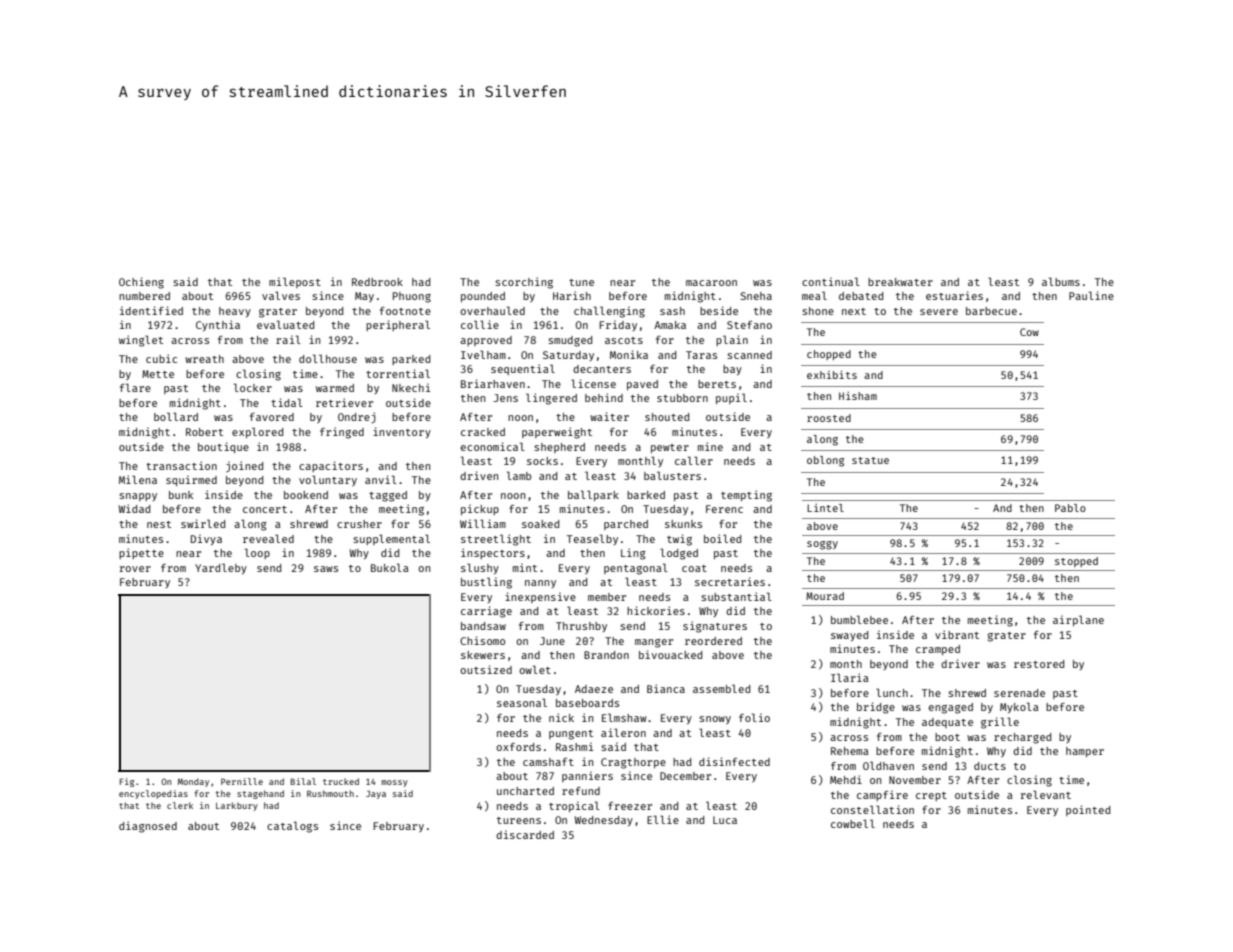 The image size is (1233, 952). Describe the element at coordinates (127, 782) in the document. I see `Fig` at that location.
